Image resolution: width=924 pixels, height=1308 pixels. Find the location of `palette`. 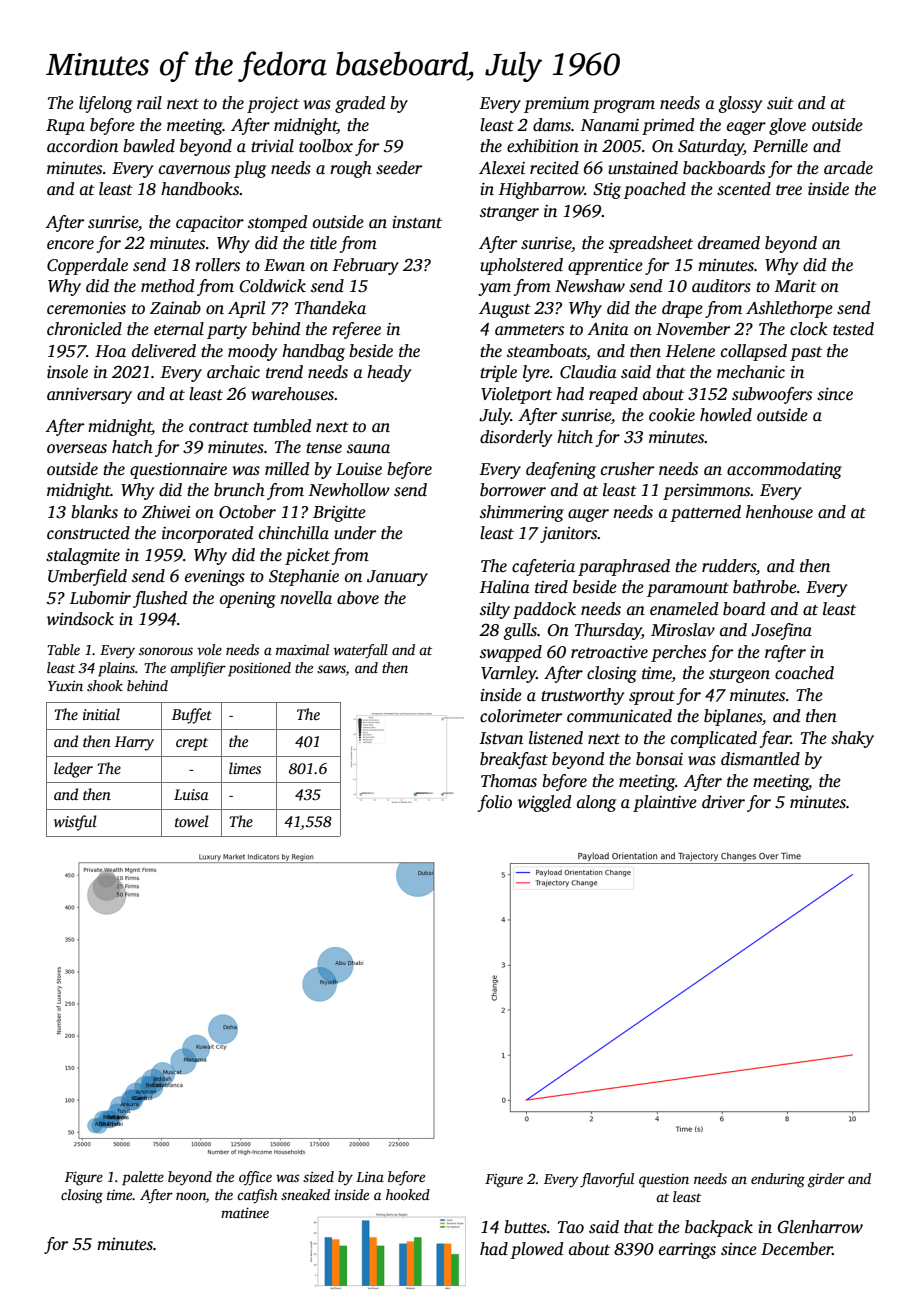

palette is located at coordinates (143, 1178).
